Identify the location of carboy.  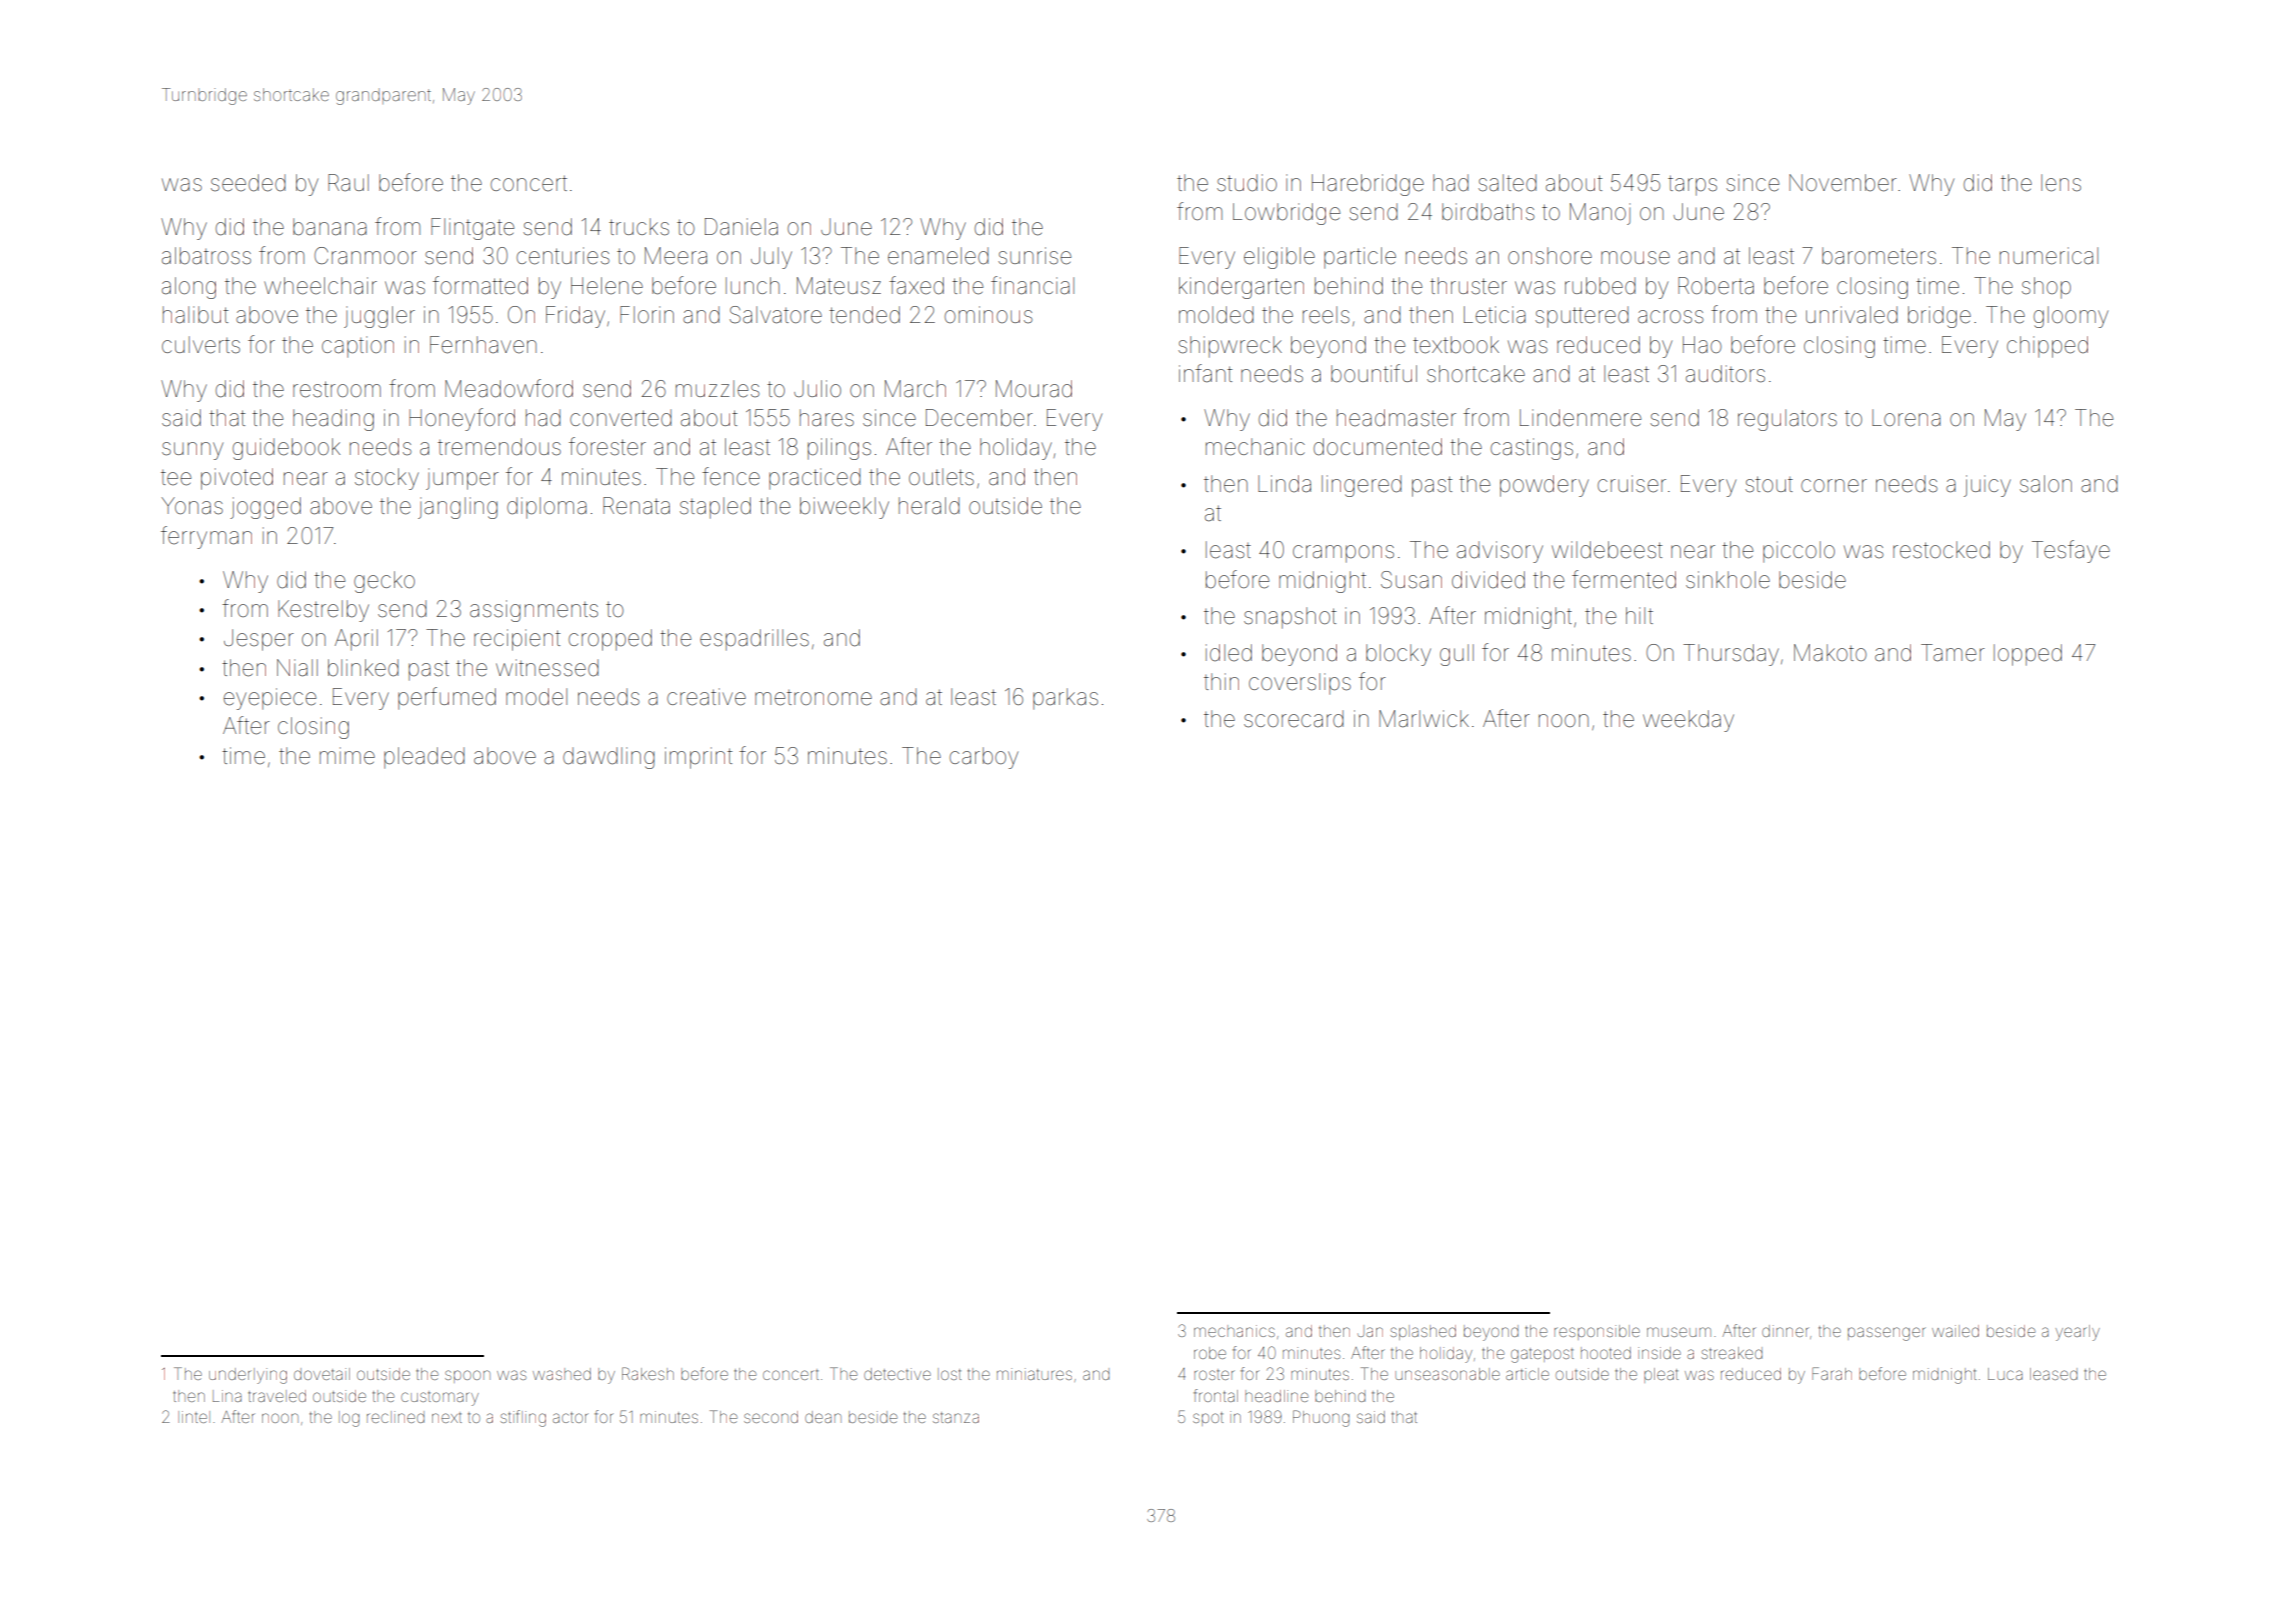
(983, 758).
